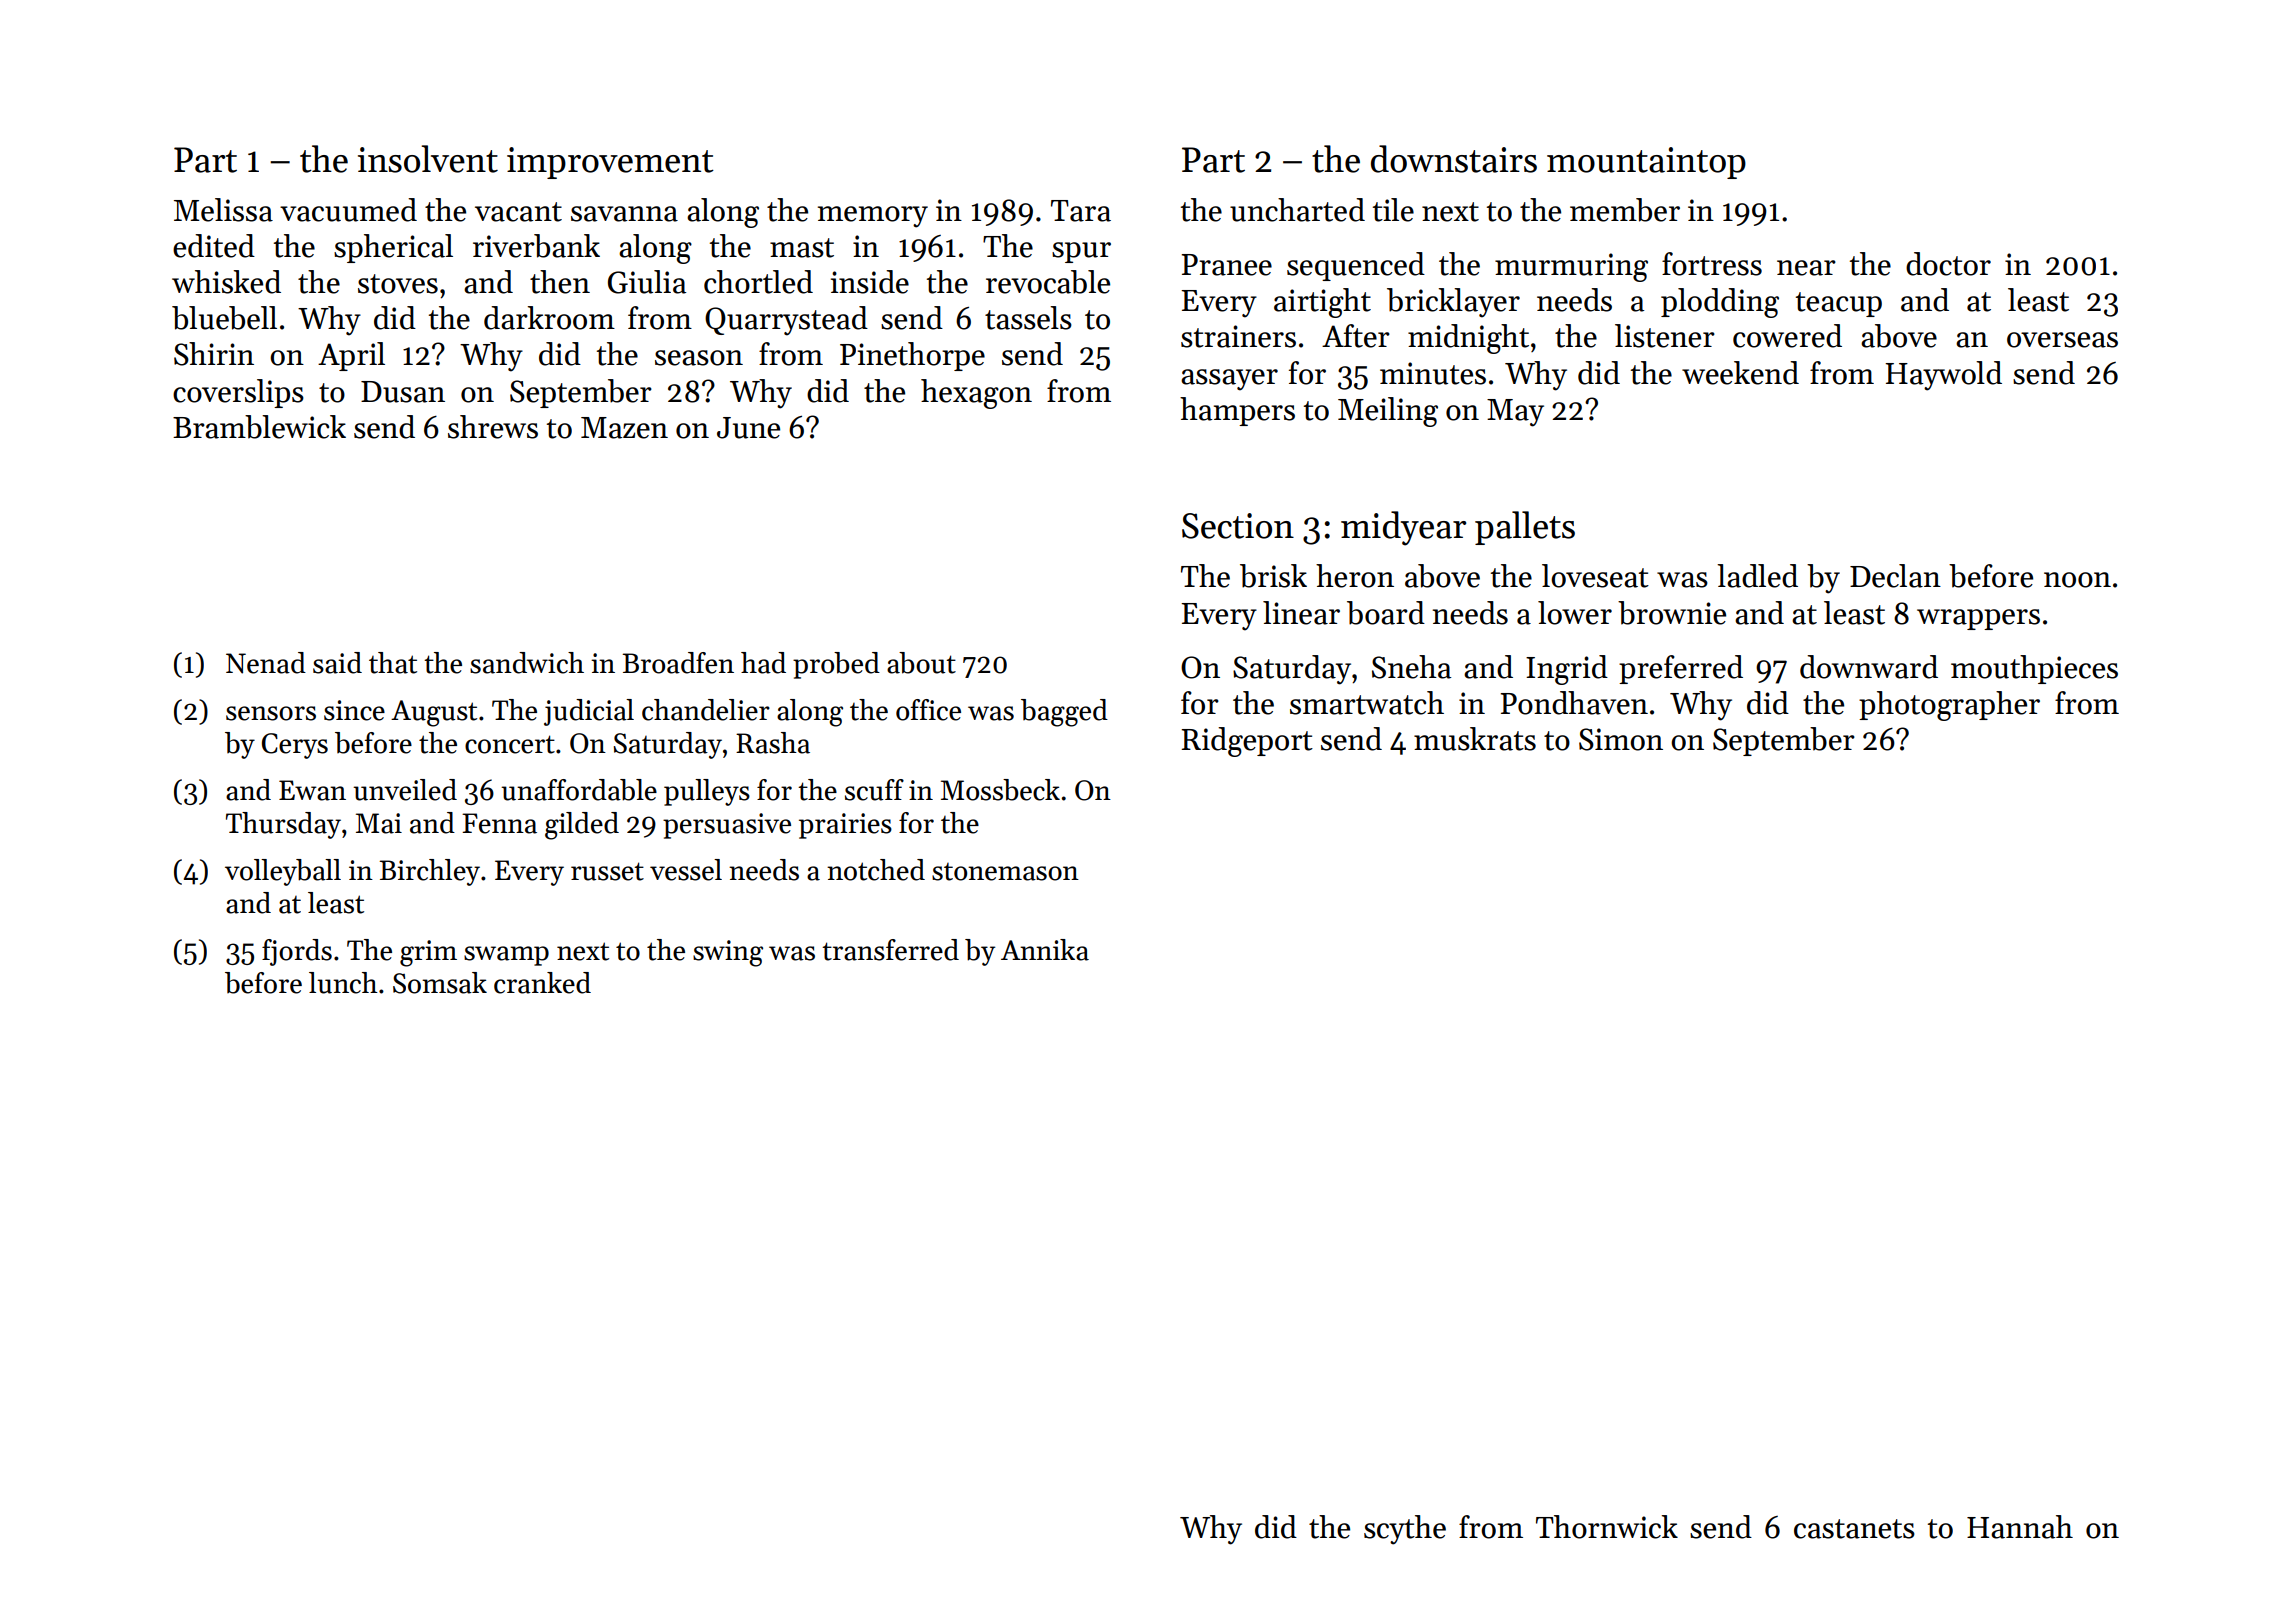 This screenshot has height=1620, width=2292. Describe the element at coordinates (1238, 526) in the screenshot. I see `Section` at that location.
